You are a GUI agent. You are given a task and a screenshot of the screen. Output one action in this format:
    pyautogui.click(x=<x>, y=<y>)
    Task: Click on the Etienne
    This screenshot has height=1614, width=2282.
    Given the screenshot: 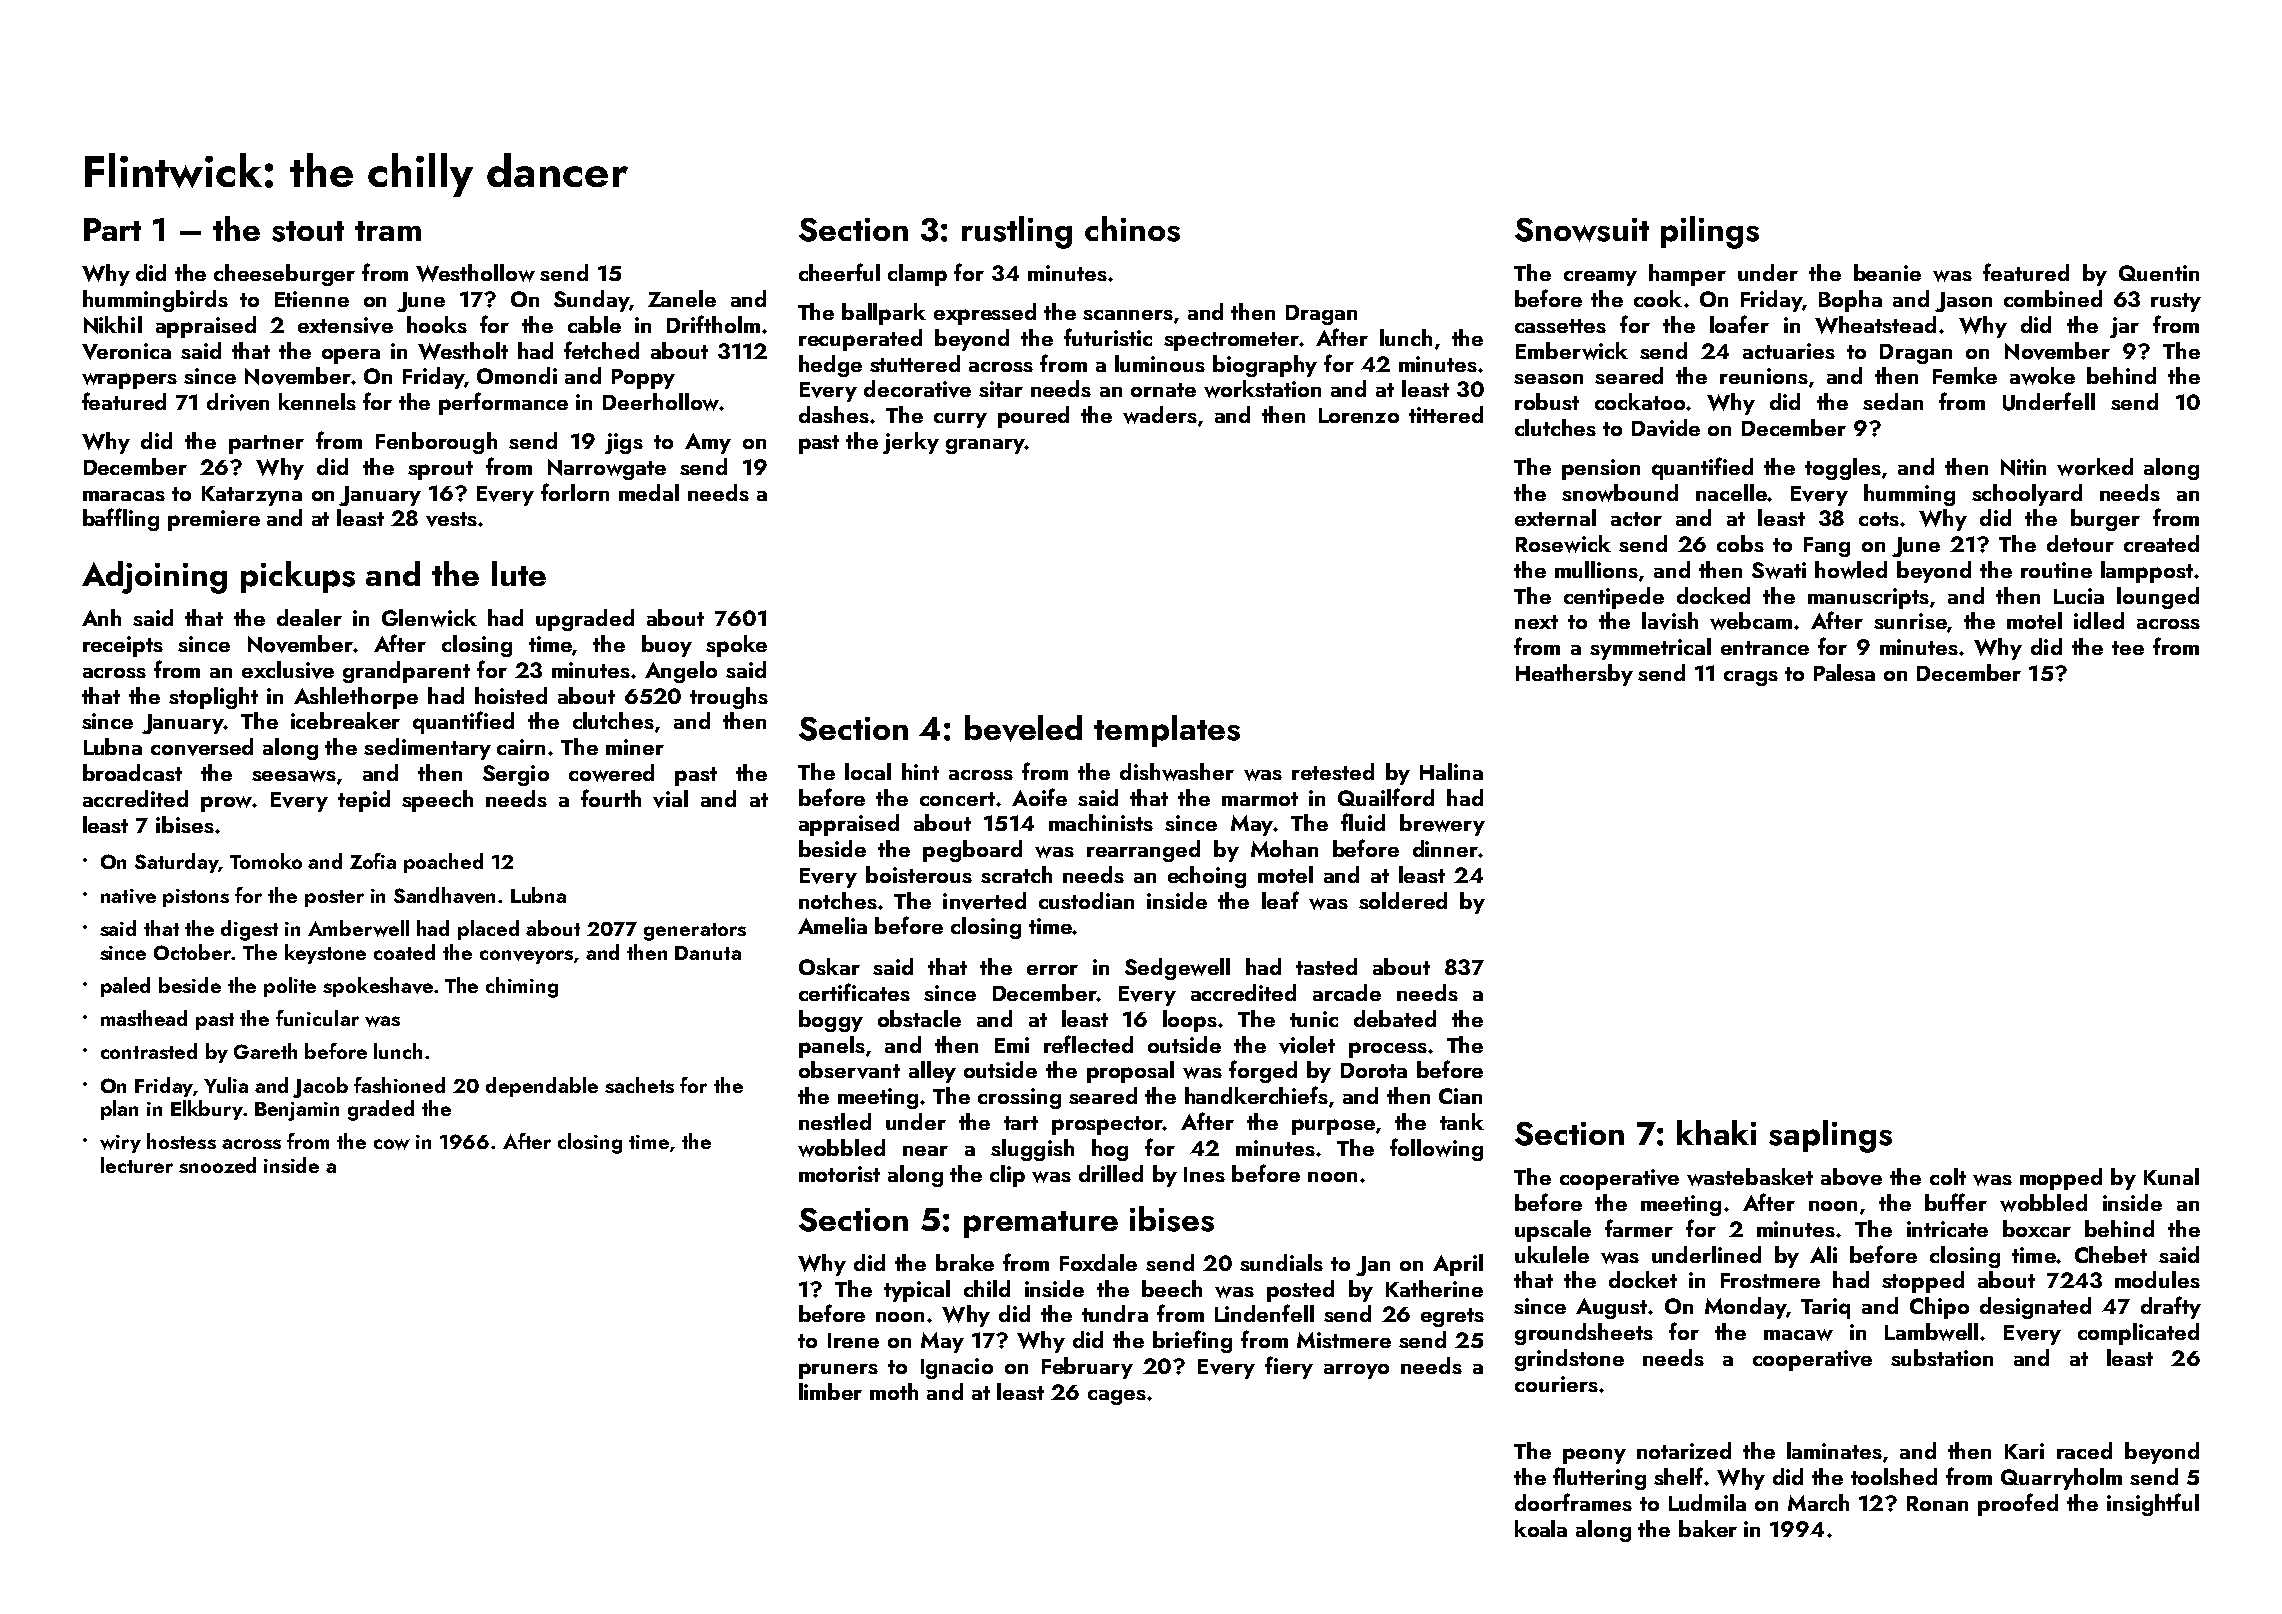 What is the action you would take?
    pyautogui.click(x=312, y=299)
